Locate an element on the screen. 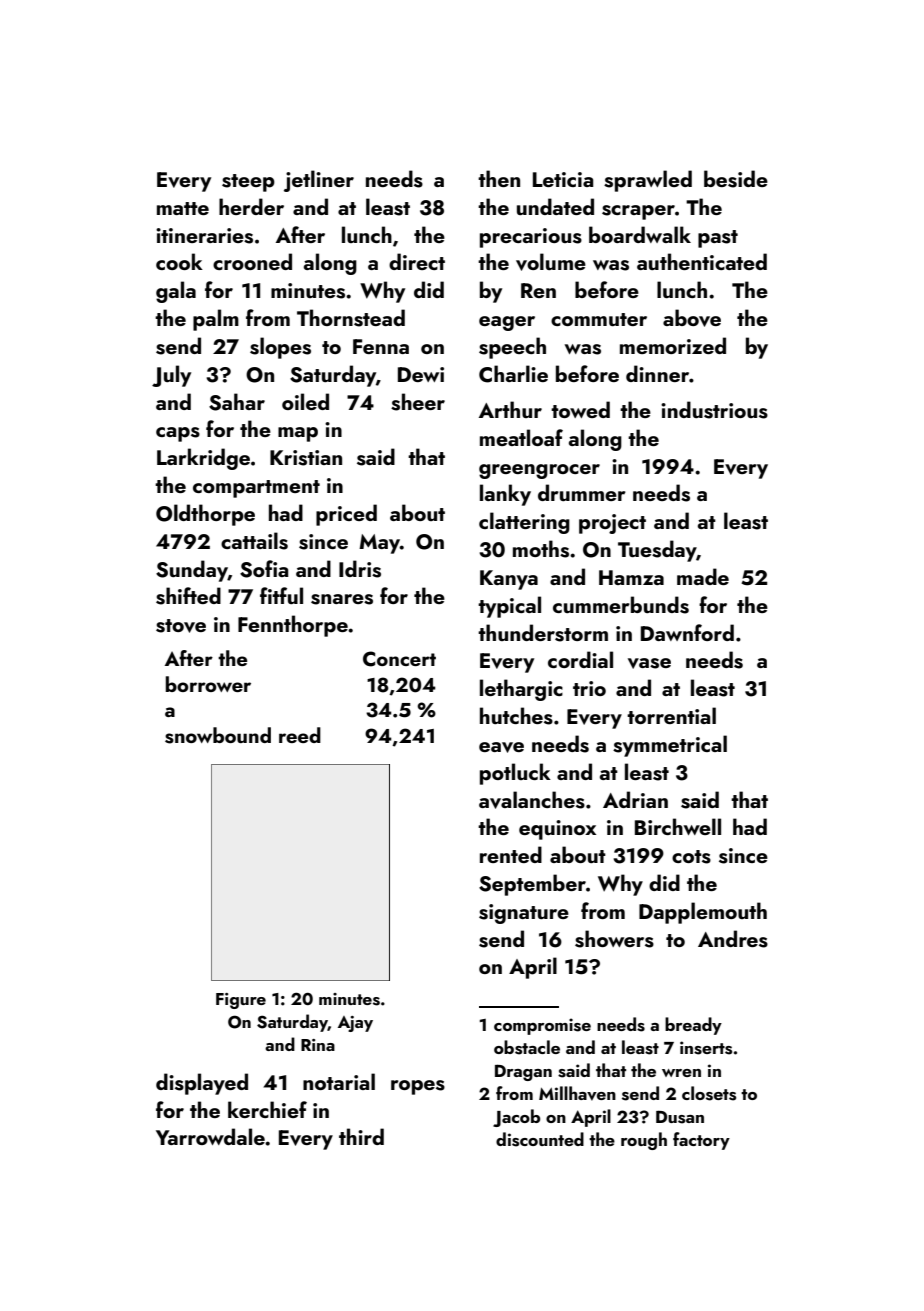  crooned is located at coordinates (252, 261).
